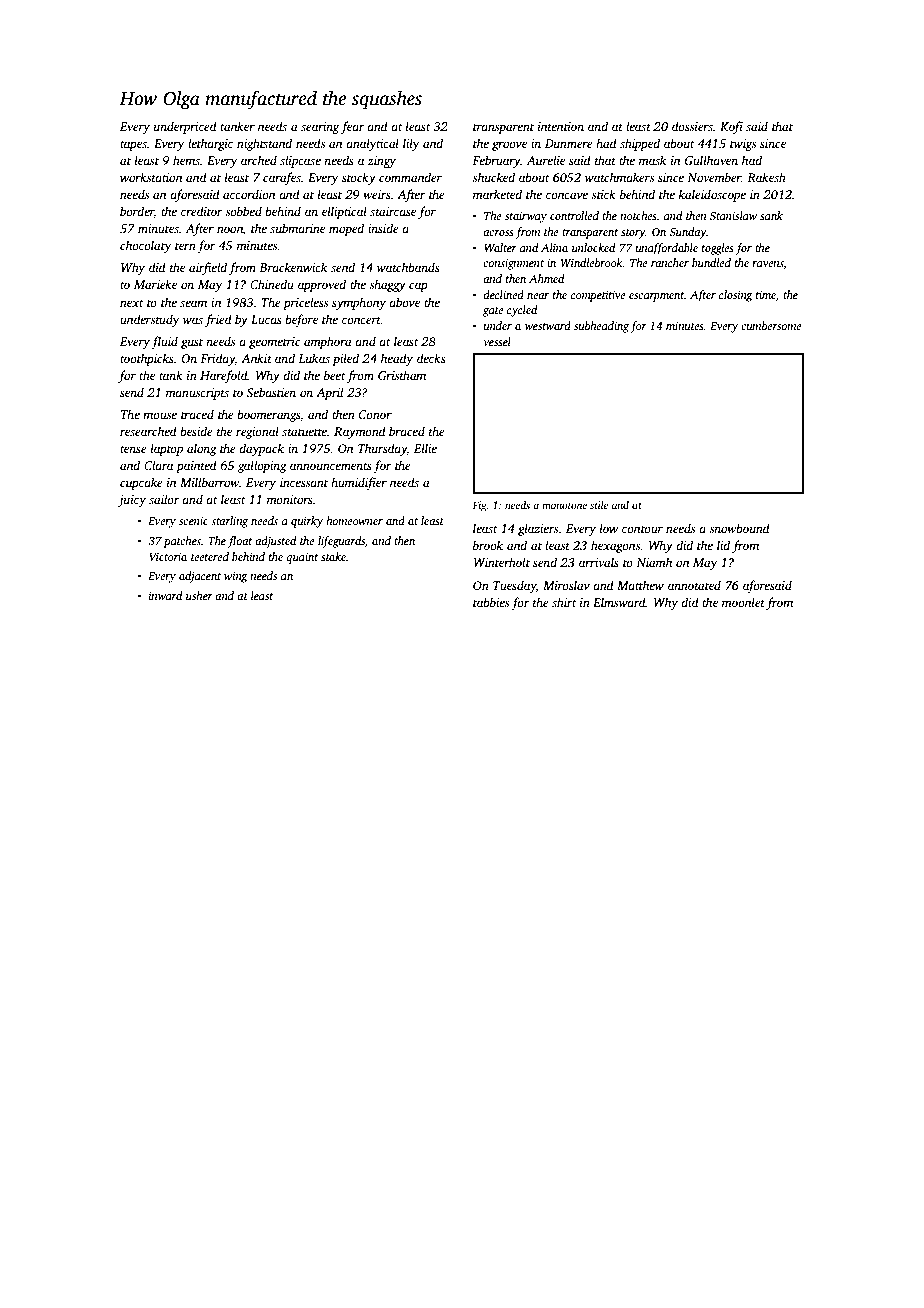 The width and height of the document is (924, 1308). I want to click on inward, so click(165, 595).
